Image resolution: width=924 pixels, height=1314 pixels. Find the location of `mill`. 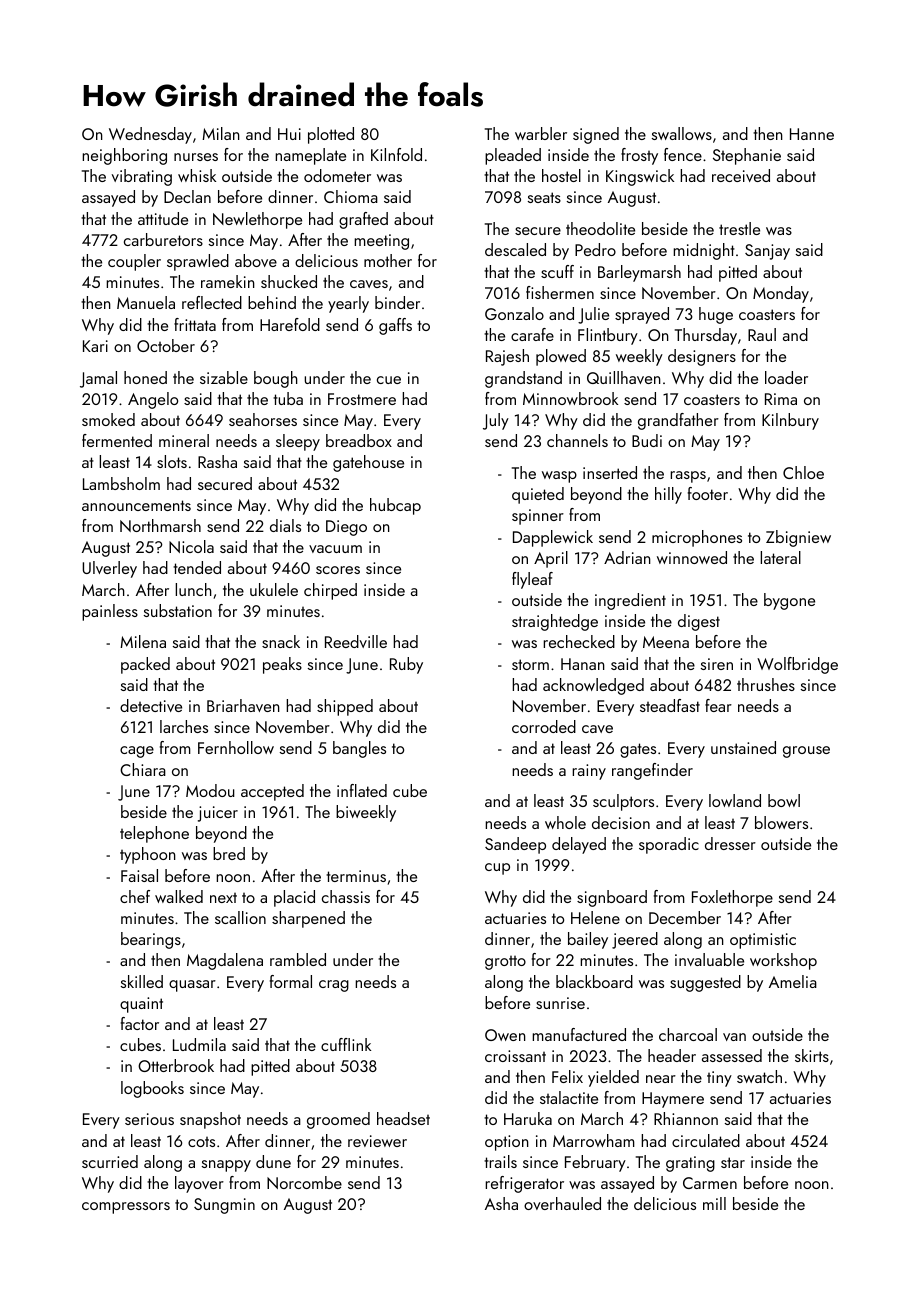

mill is located at coordinates (714, 1203).
